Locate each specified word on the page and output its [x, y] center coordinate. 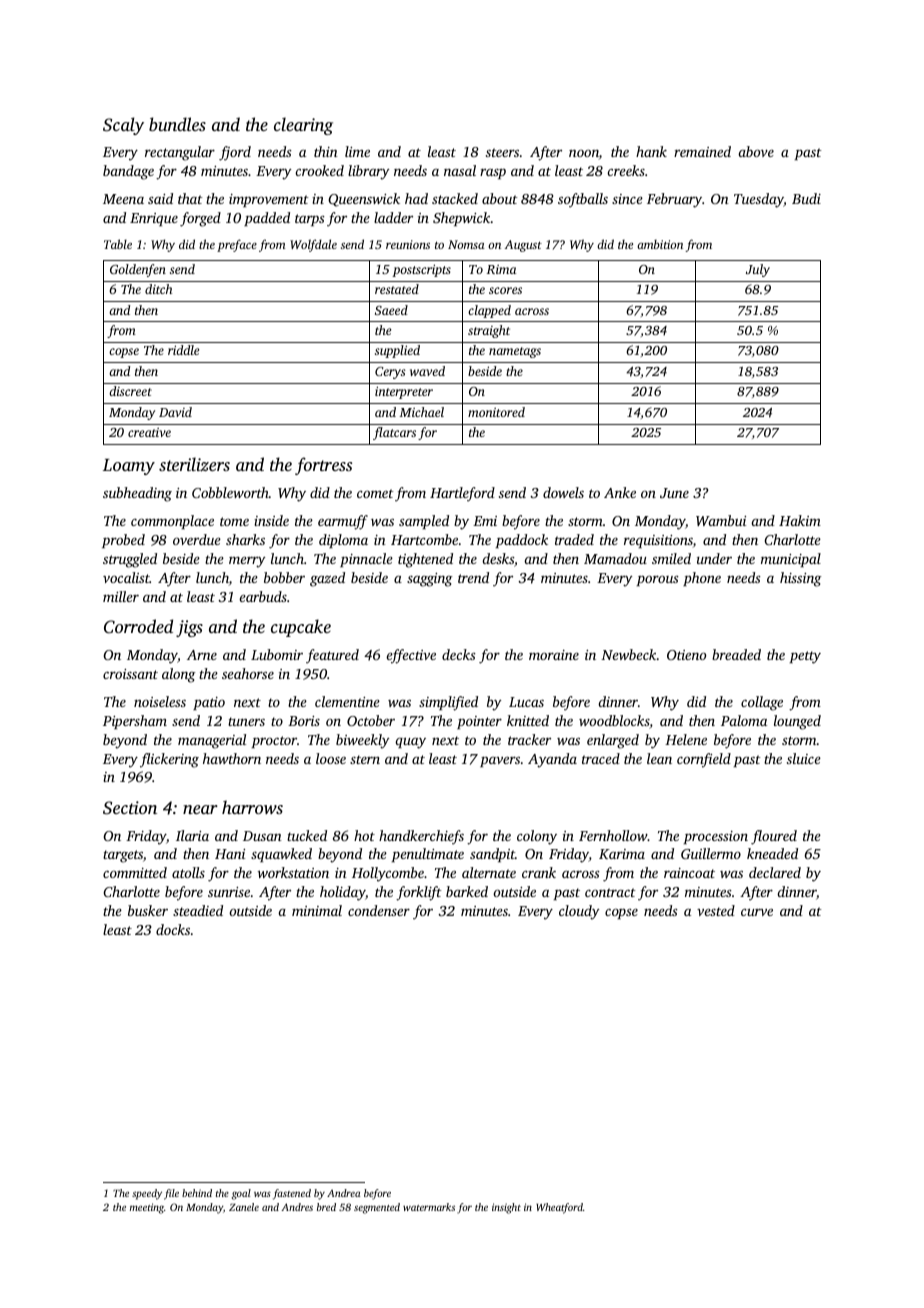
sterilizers [194, 464]
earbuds [263, 596]
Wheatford [559, 1208]
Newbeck [629, 654]
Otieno [686, 655]
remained [702, 151]
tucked [307, 835]
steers [502, 152]
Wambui [721, 520]
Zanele [244, 1207]
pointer [479, 722]
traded [574, 539]
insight [506, 1208]
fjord [235, 153]
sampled [424, 522]
